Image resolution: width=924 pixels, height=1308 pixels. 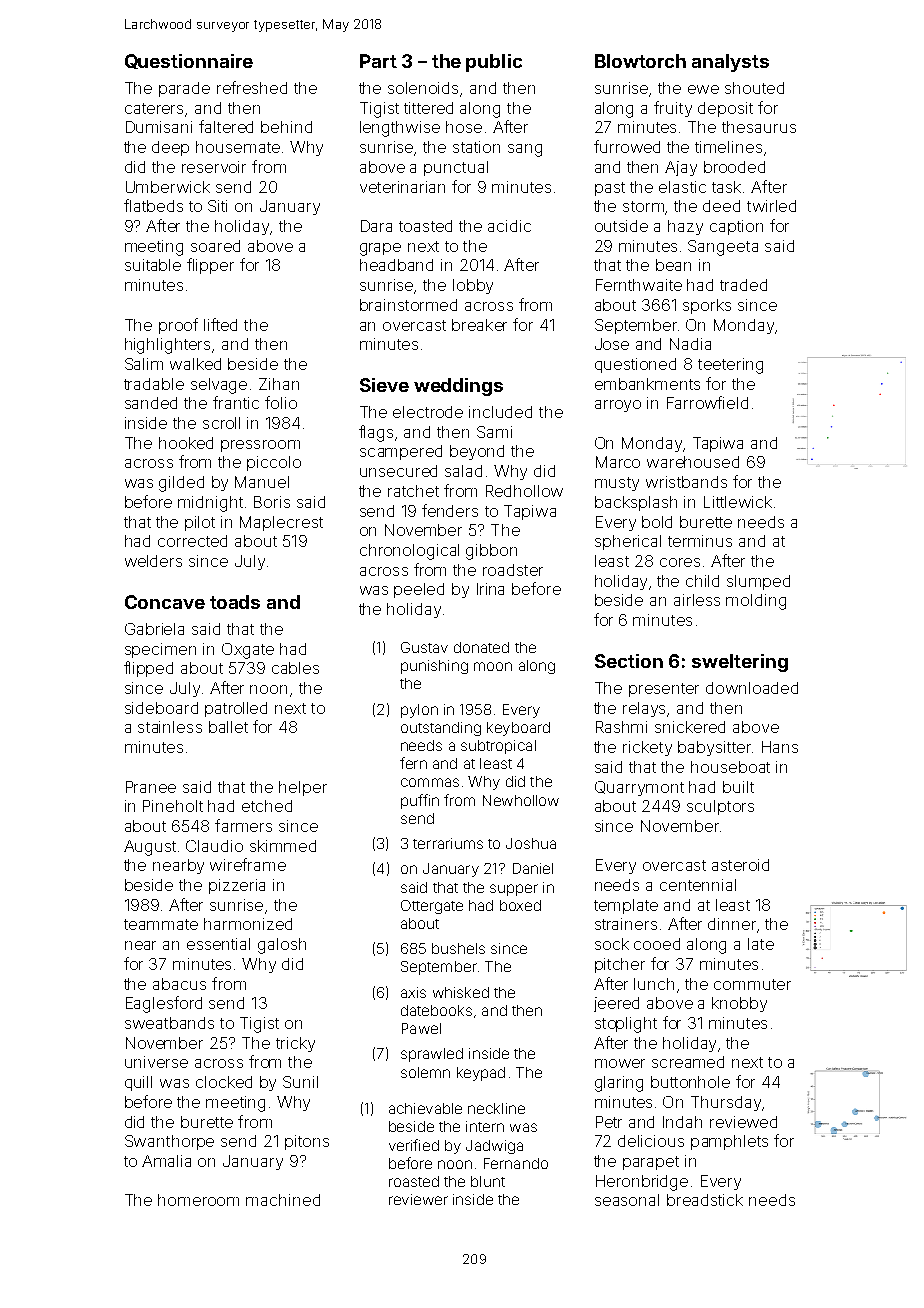 What do you see at coordinates (281, 523) in the page?
I see `Maplecrest` at bounding box center [281, 523].
